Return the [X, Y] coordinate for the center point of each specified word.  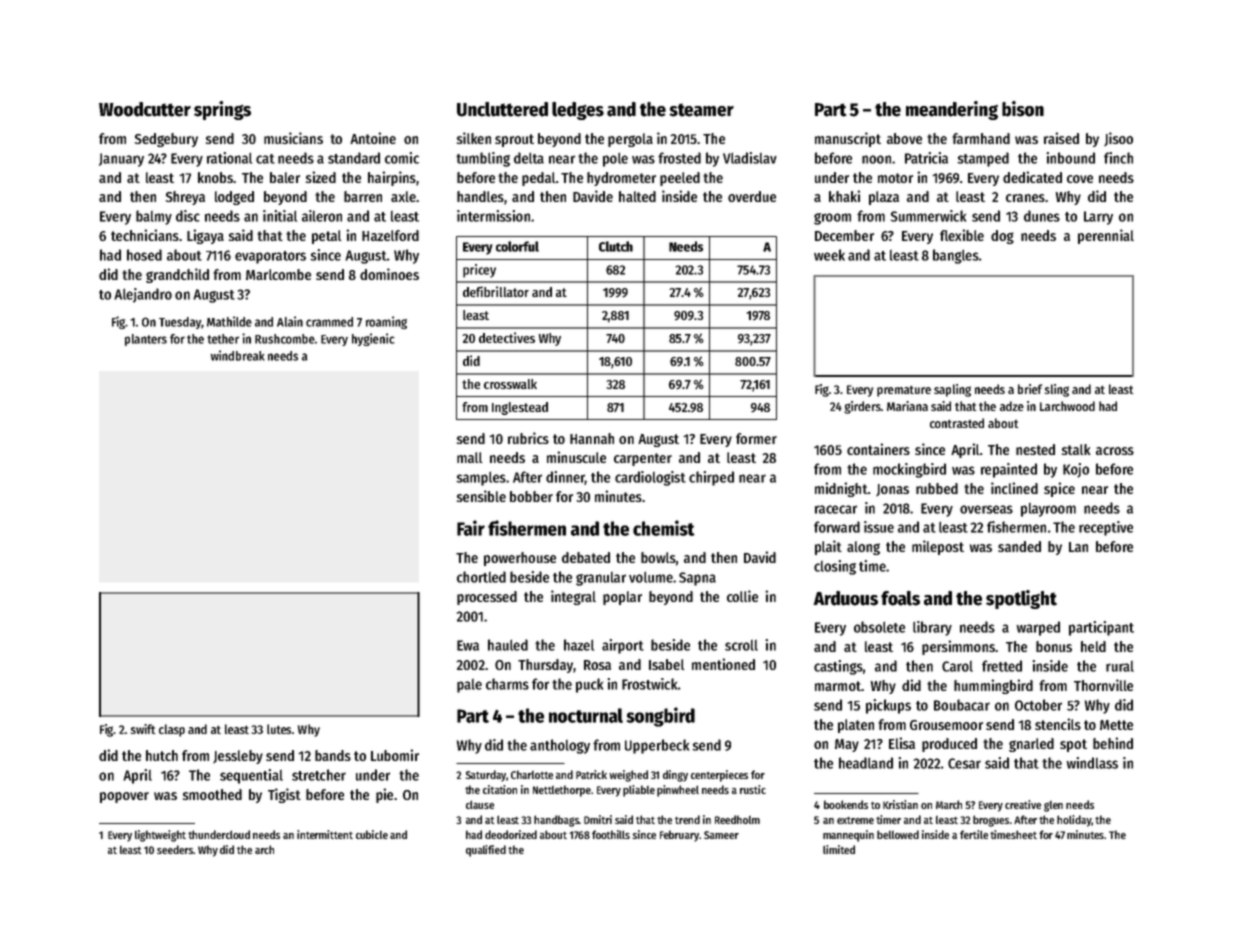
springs [222, 110]
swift [143, 729]
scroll [741, 645]
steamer [701, 110]
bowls [658, 557]
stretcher [319, 775]
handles [480, 196]
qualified [486, 851]
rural [1120, 666]
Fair [471, 528]
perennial [1106, 236]
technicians [145, 235]
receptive [1106, 528]
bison [1023, 109]
